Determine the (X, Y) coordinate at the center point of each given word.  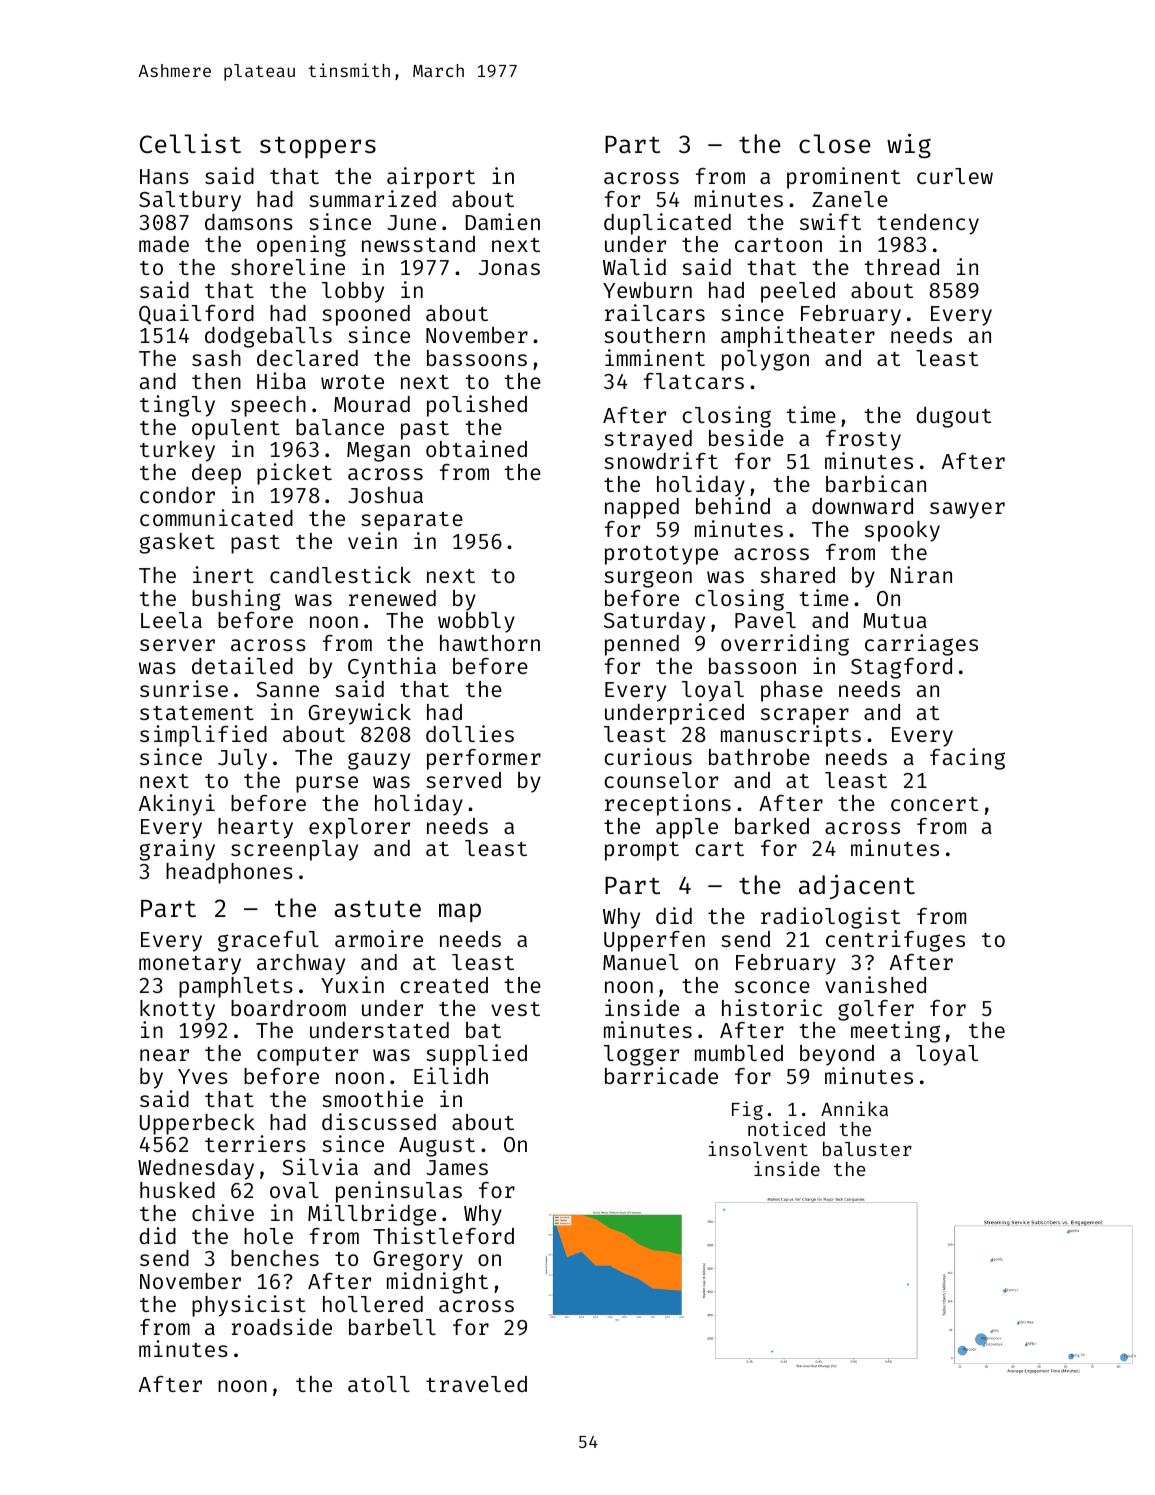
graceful (268, 941)
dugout (954, 417)
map (460, 912)
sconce (772, 987)
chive (223, 1212)
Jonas (509, 267)
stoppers (318, 147)
